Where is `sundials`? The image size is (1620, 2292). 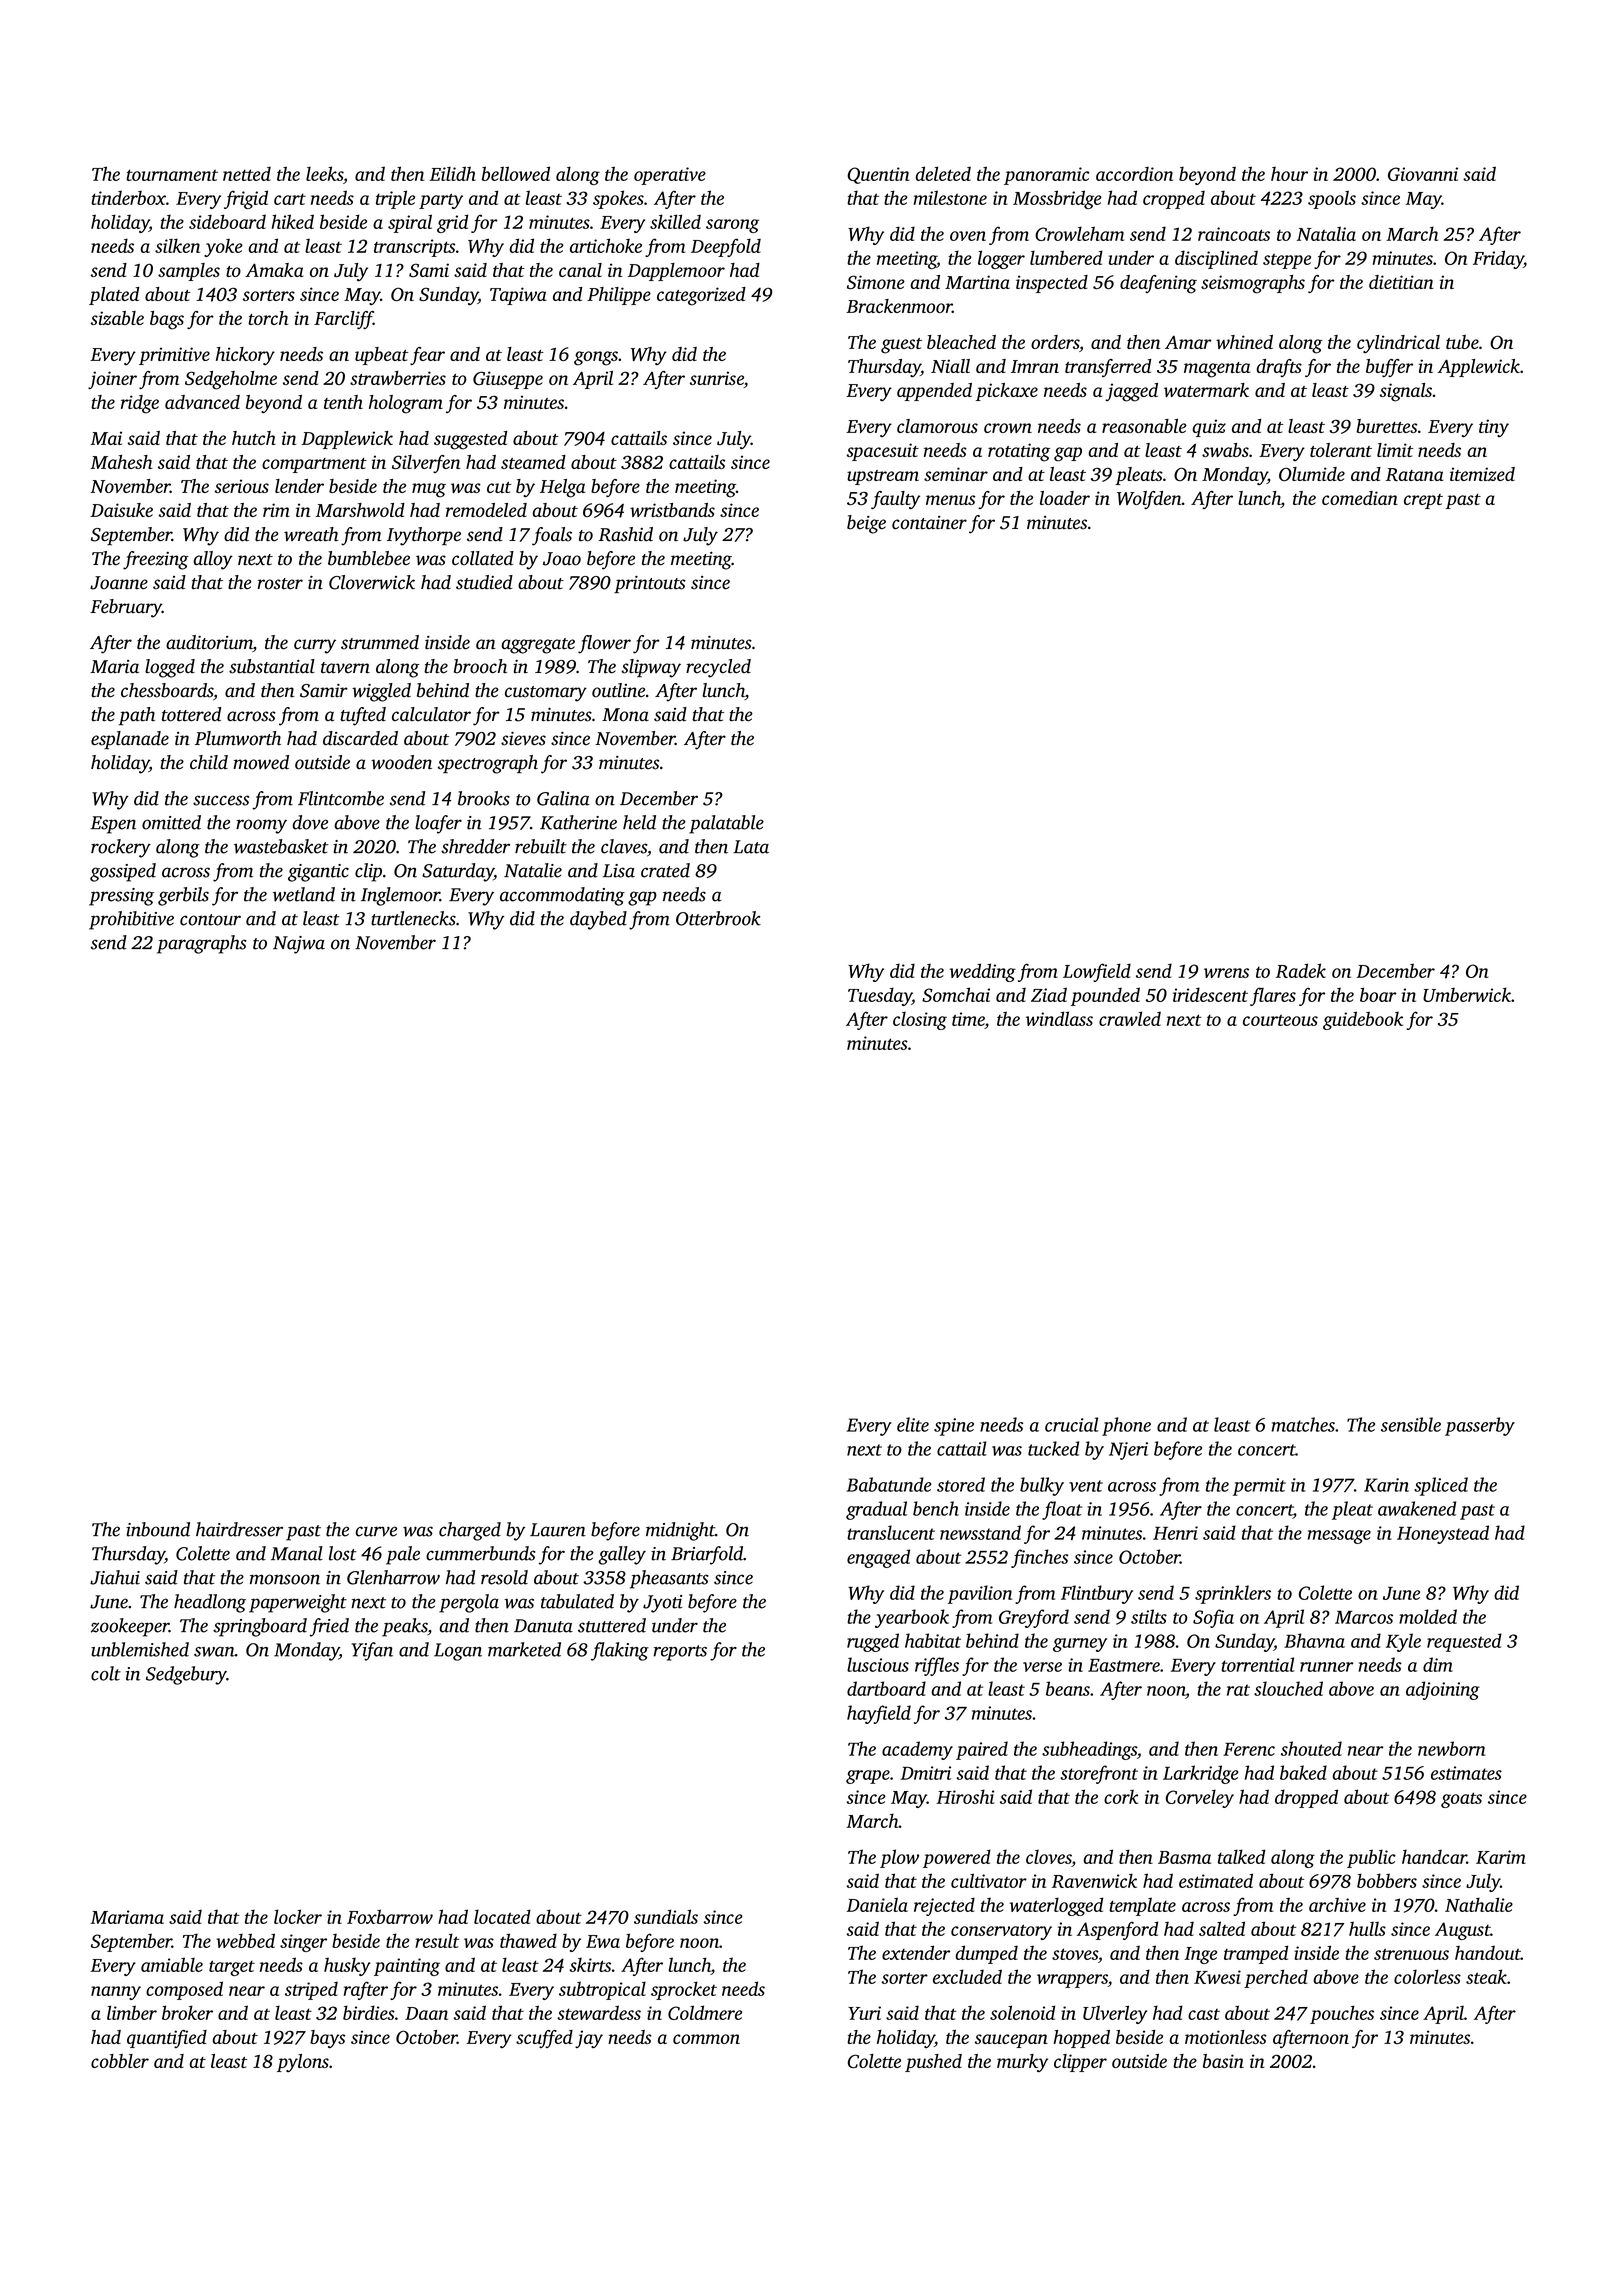 sundials is located at coordinates (666, 1916).
